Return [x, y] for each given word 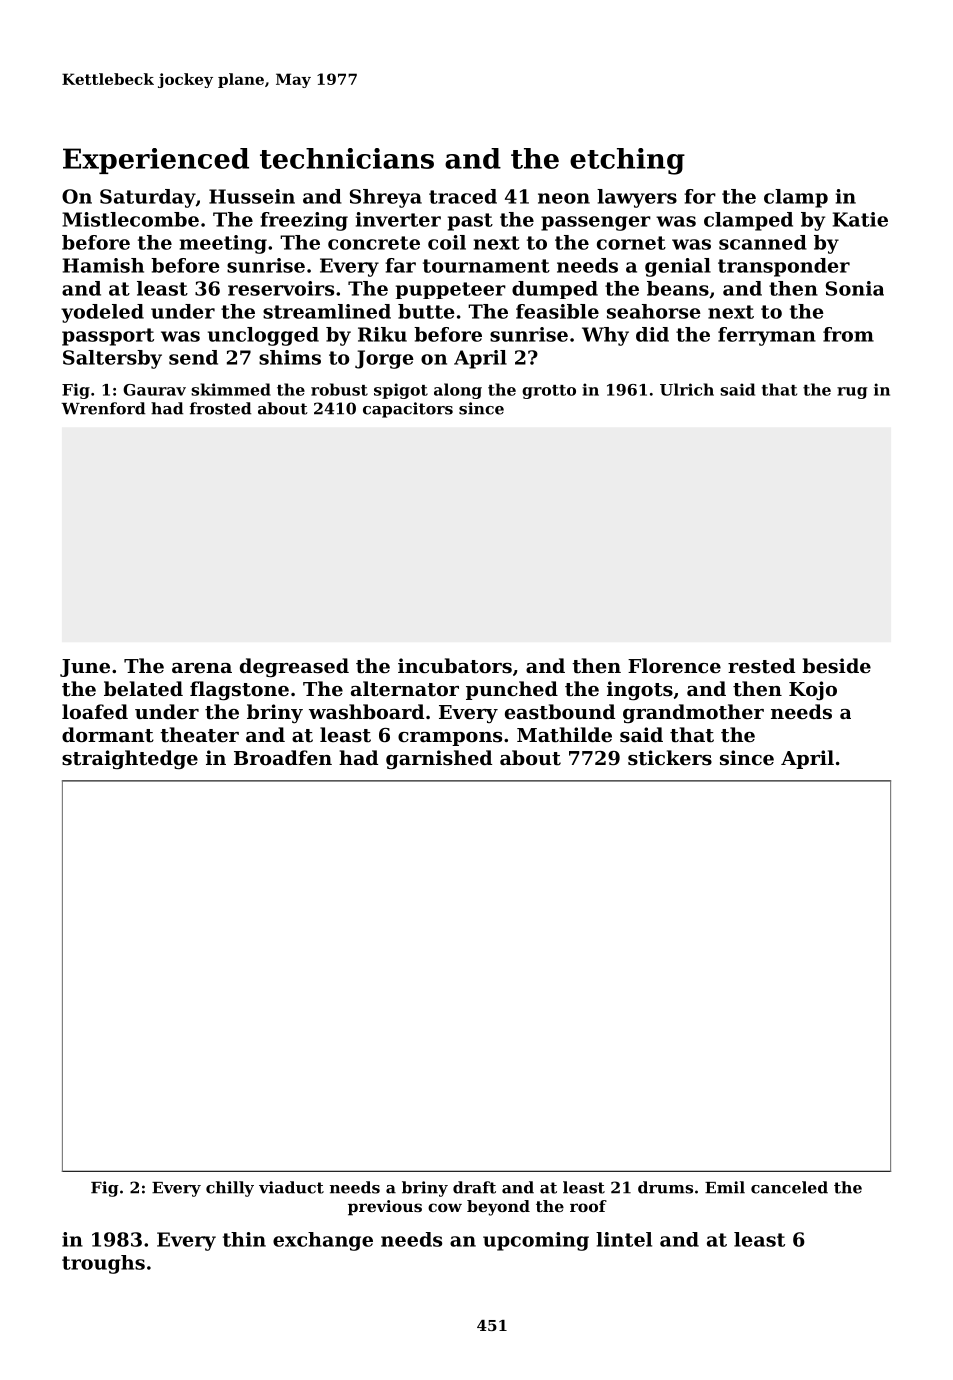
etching [627, 161]
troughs [103, 1264]
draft [474, 1187]
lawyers [637, 198]
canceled [789, 1187]
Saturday [148, 198]
